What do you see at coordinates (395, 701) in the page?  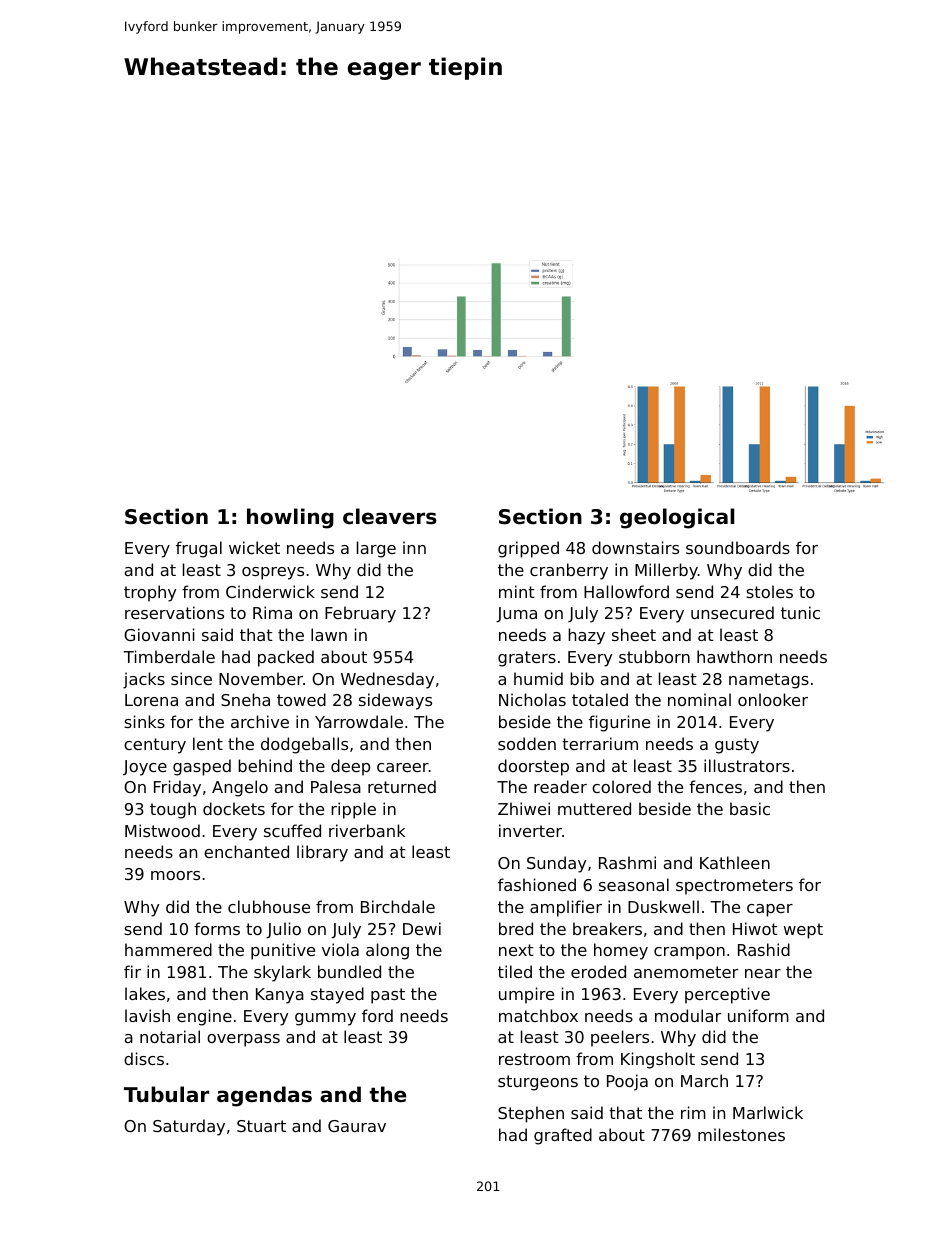 I see `sideways` at bounding box center [395, 701].
